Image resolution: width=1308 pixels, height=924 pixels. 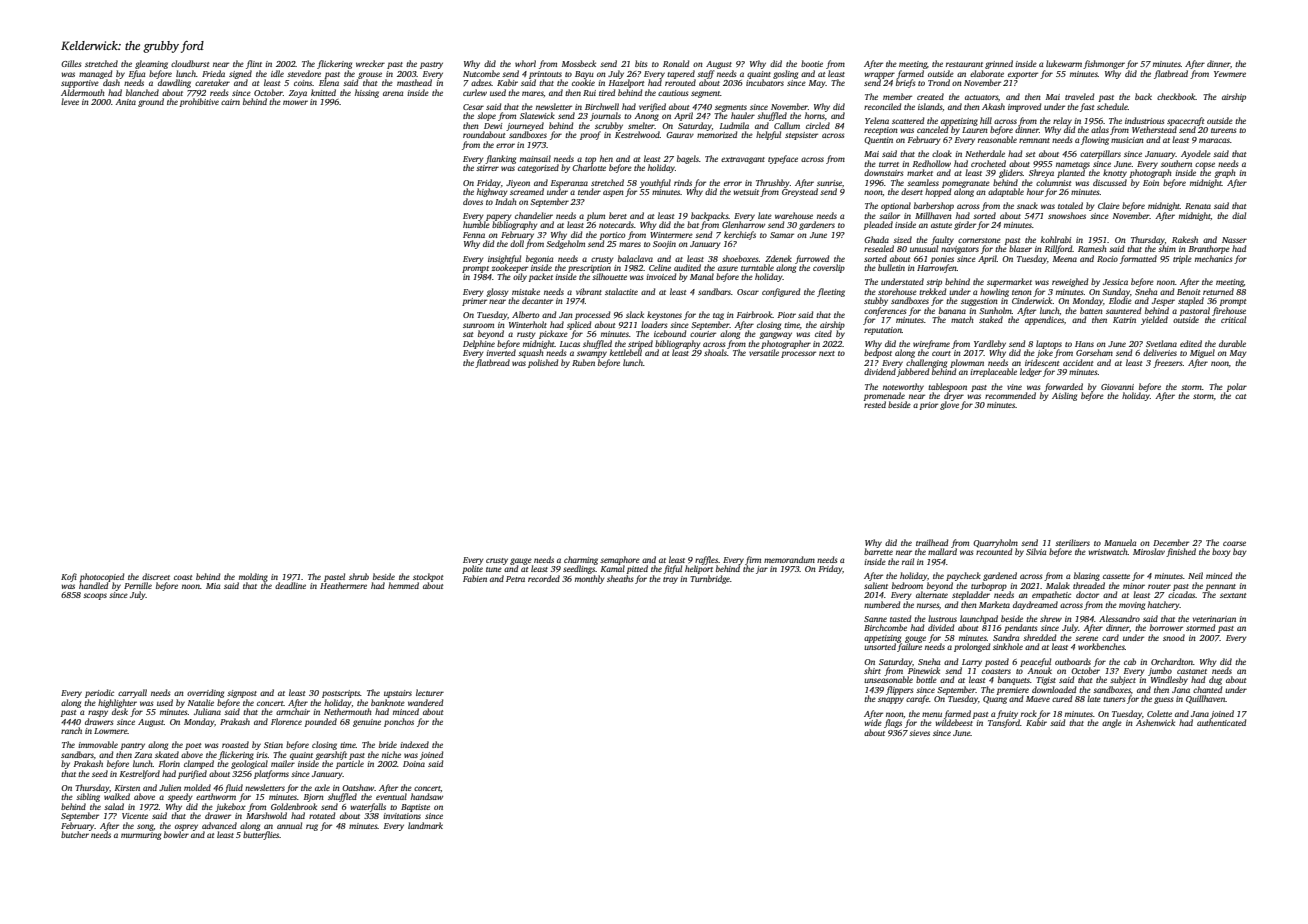 What do you see at coordinates (1232, 343) in the image?
I see `durable` at bounding box center [1232, 343].
